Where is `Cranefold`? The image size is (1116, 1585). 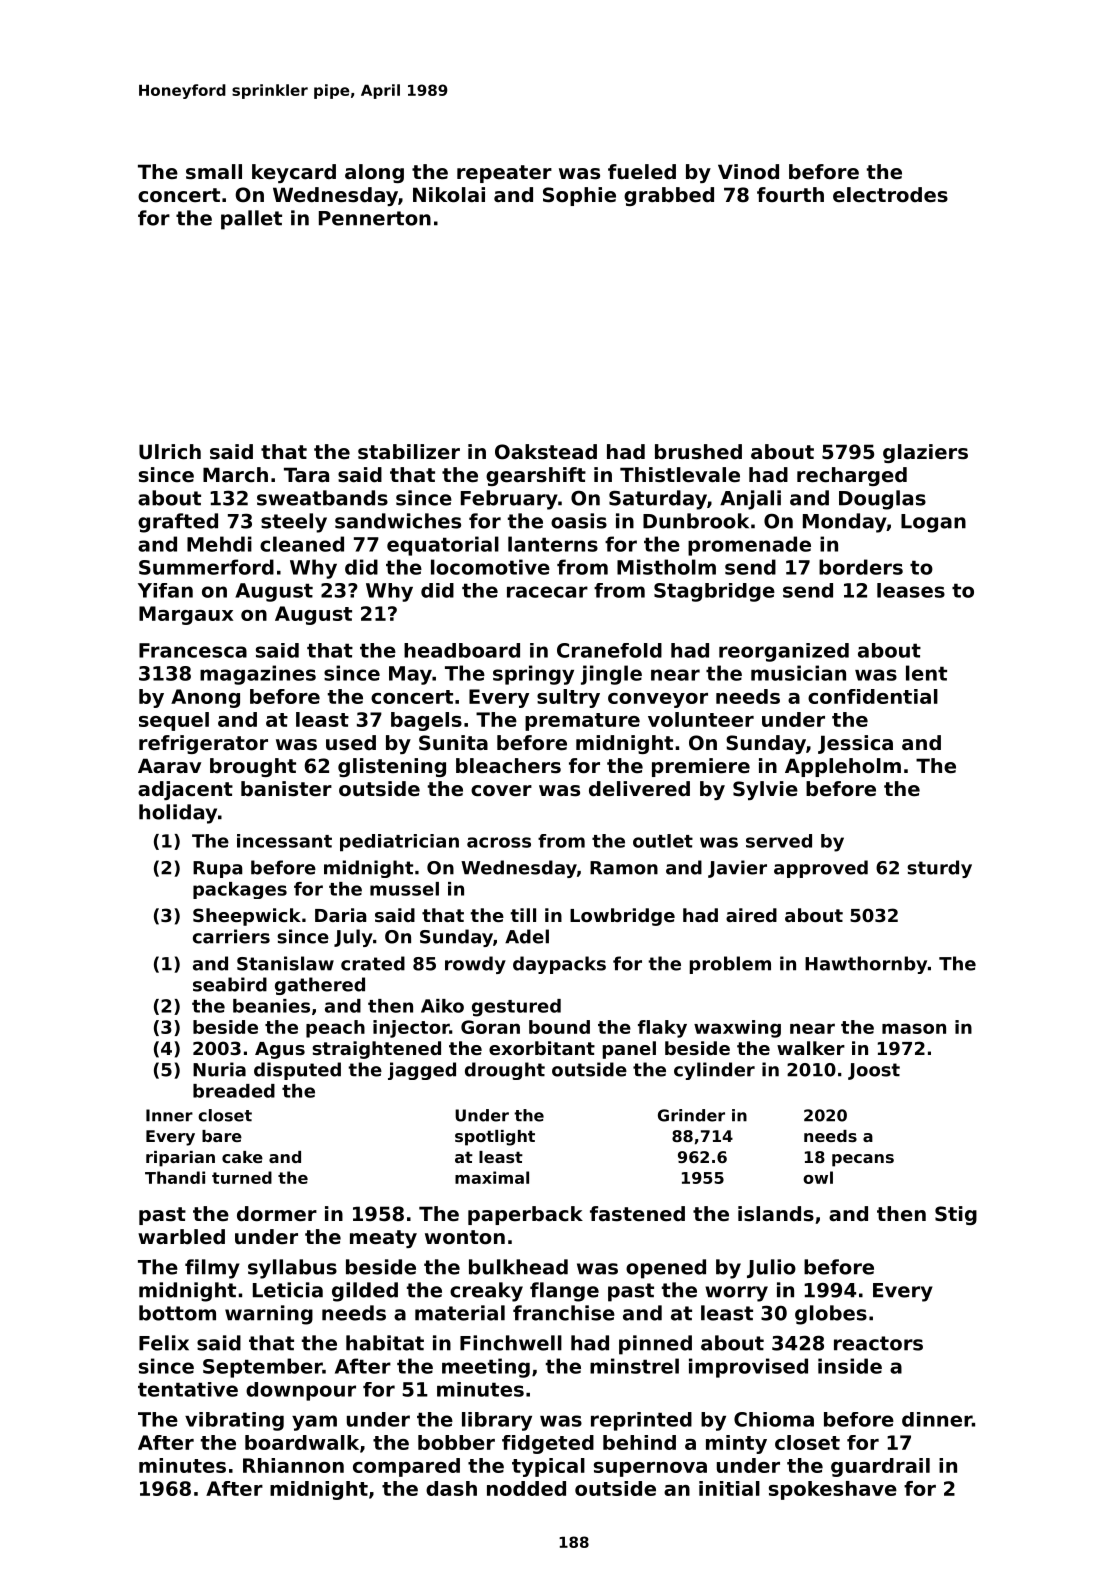
Cranefold is located at coordinates (609, 650).
